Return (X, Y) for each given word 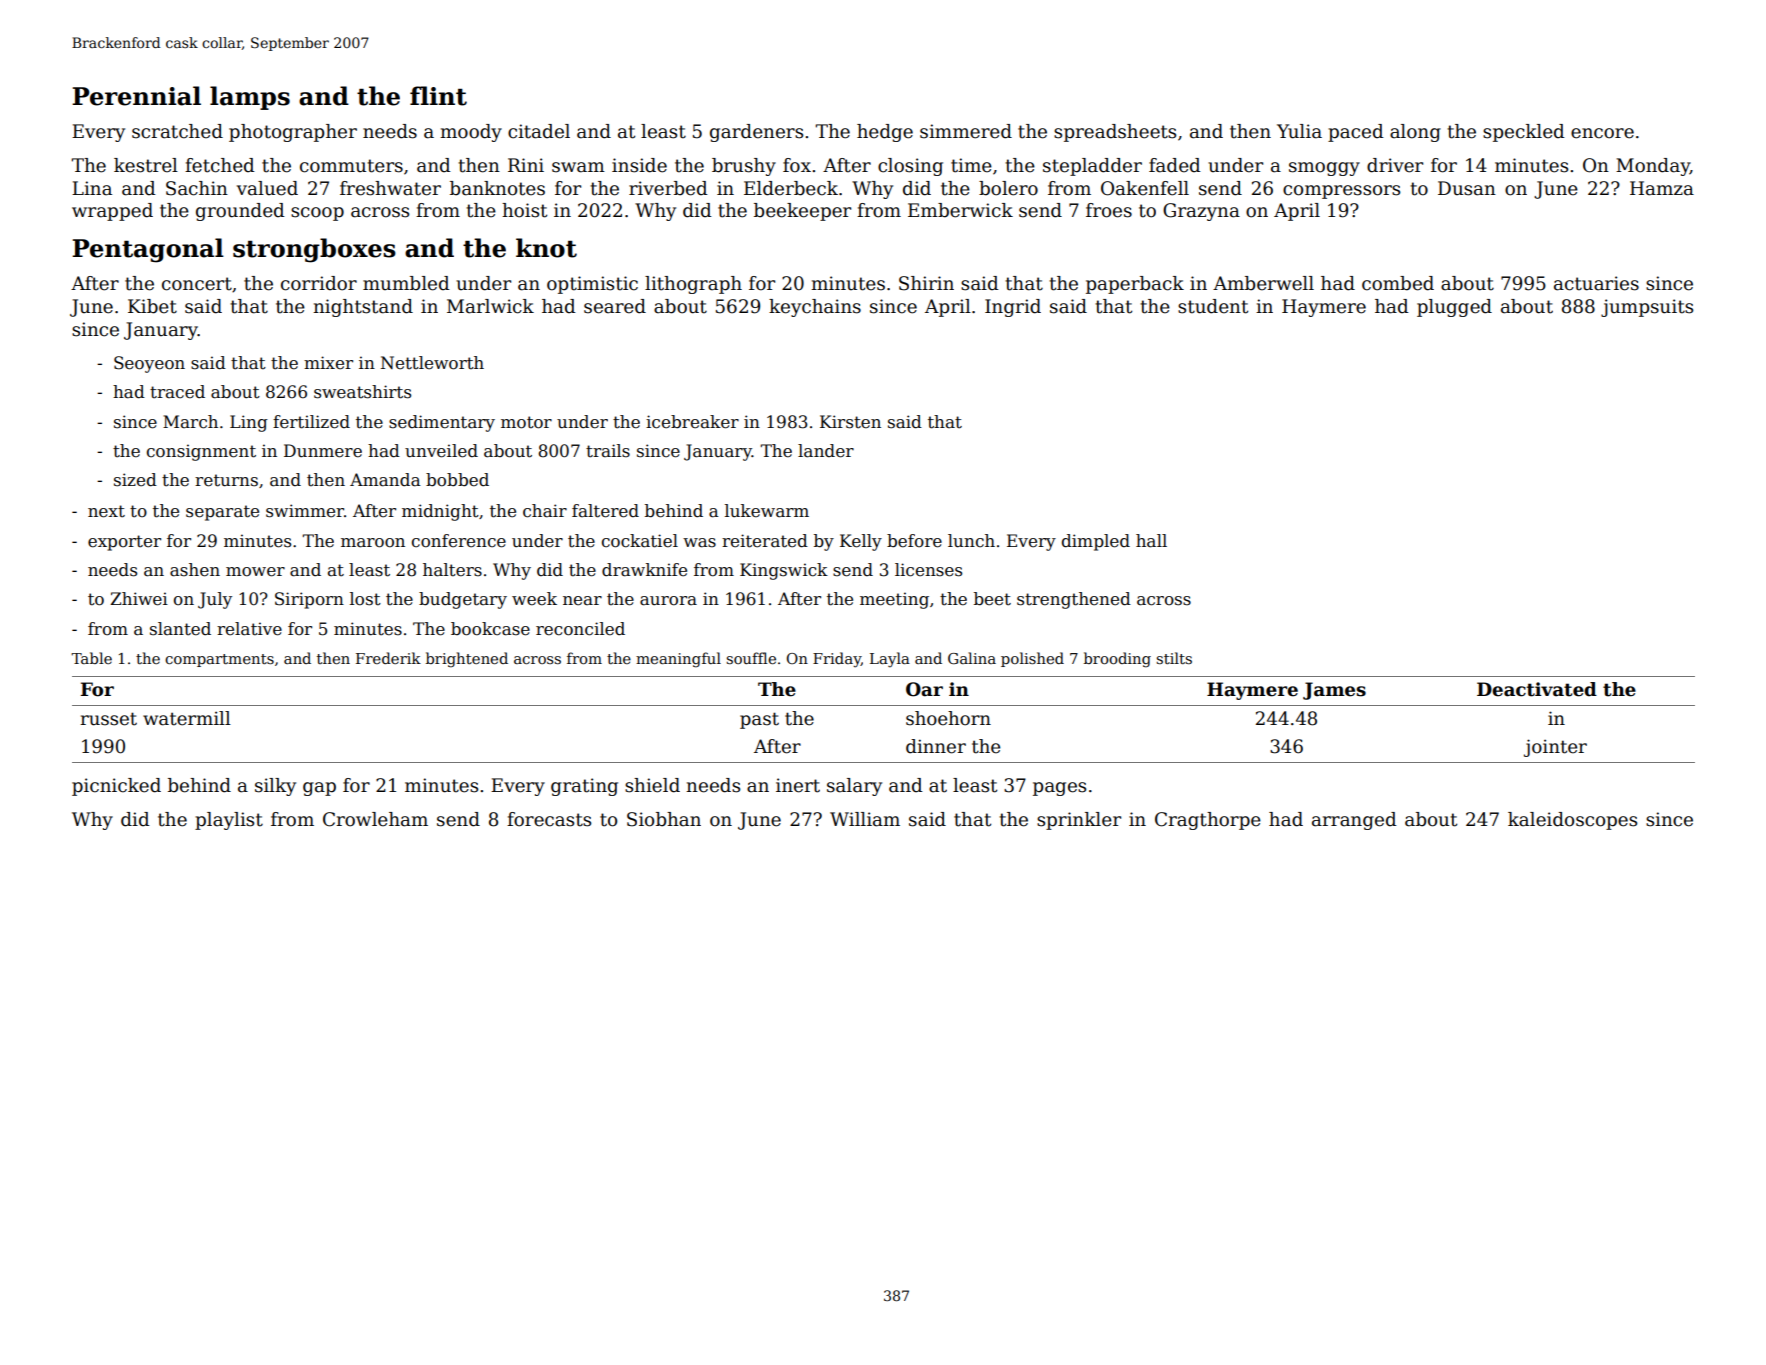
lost (365, 599)
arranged (1354, 821)
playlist (229, 821)
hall (1151, 541)
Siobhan (664, 819)
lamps (250, 98)
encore (1602, 133)
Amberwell (1263, 283)
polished (1032, 659)
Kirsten (850, 422)
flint (438, 96)
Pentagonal (148, 250)
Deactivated (1537, 689)
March (190, 422)
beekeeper (802, 212)
